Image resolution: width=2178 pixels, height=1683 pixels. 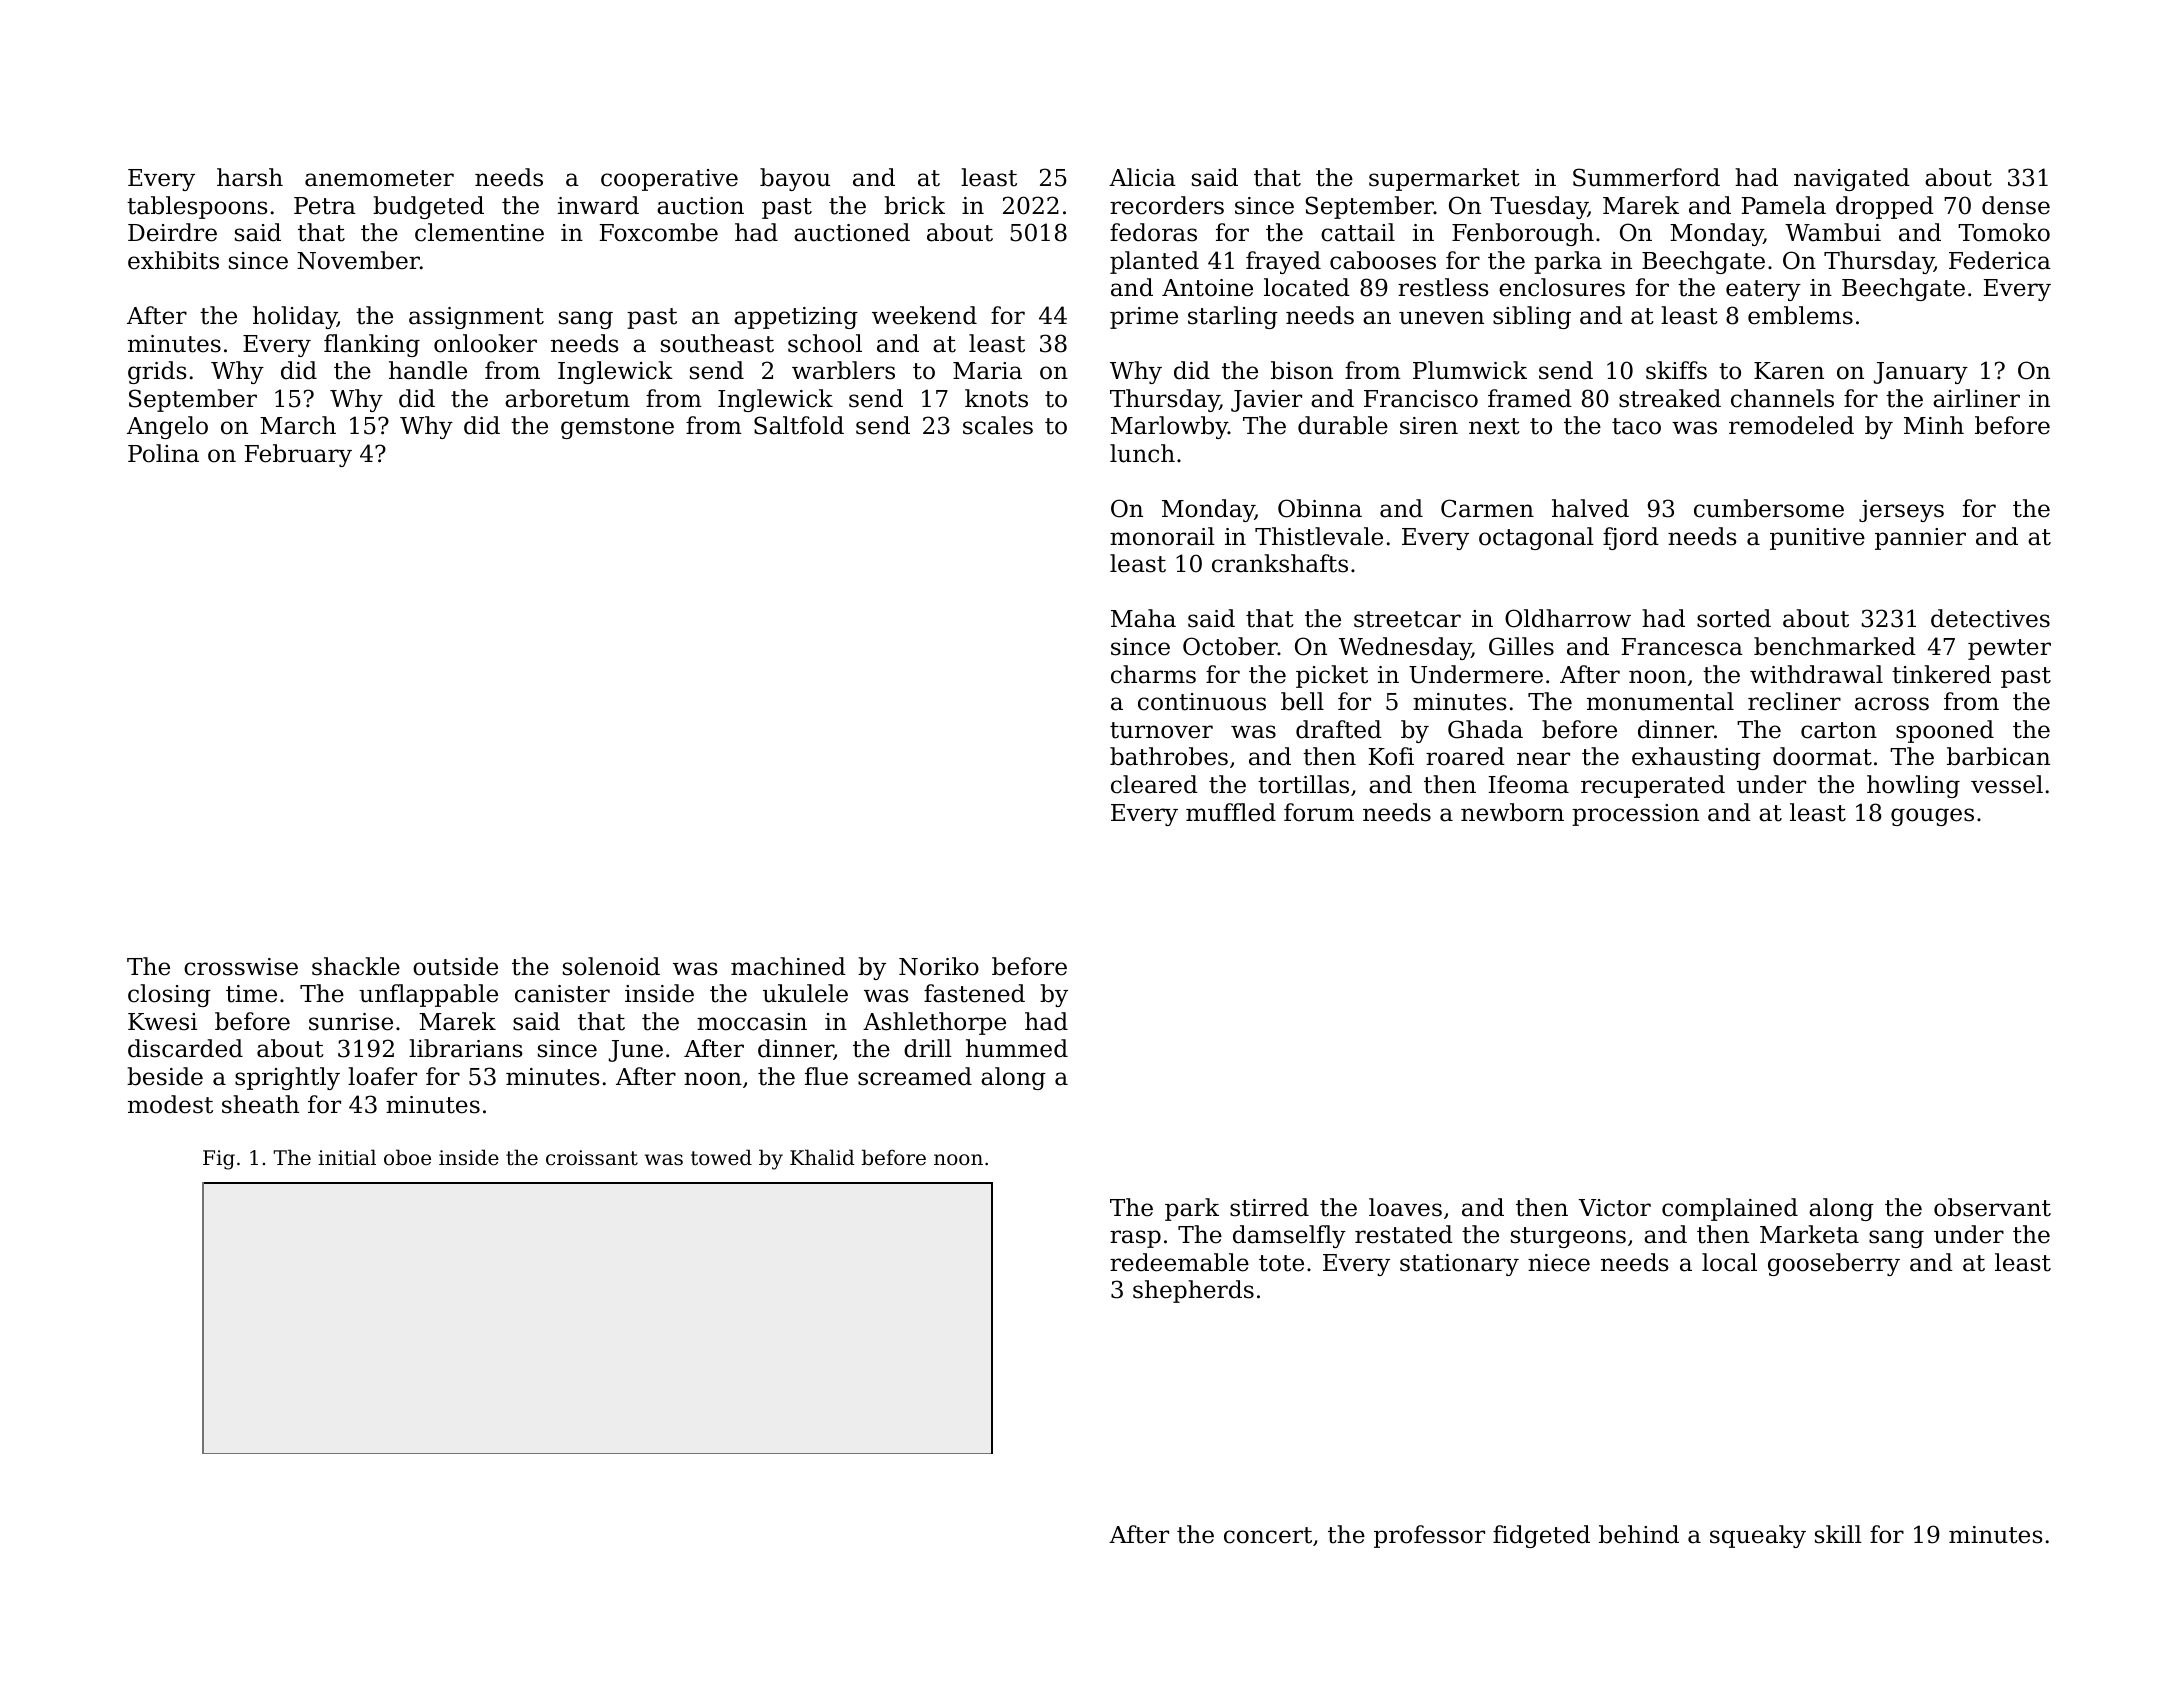 I want to click on eatery, so click(x=1763, y=290).
